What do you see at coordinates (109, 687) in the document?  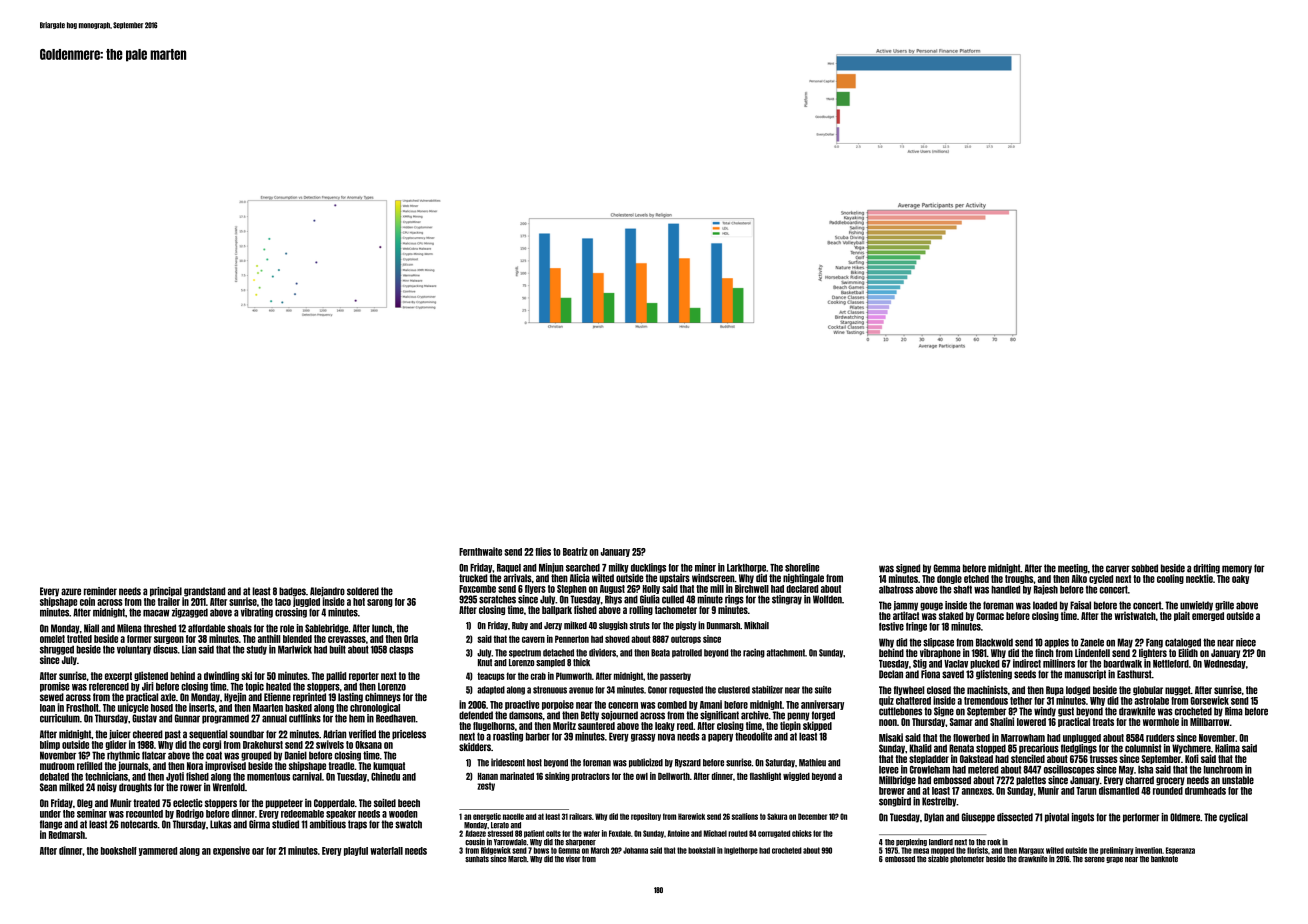 I see `referenced` at bounding box center [109, 687].
